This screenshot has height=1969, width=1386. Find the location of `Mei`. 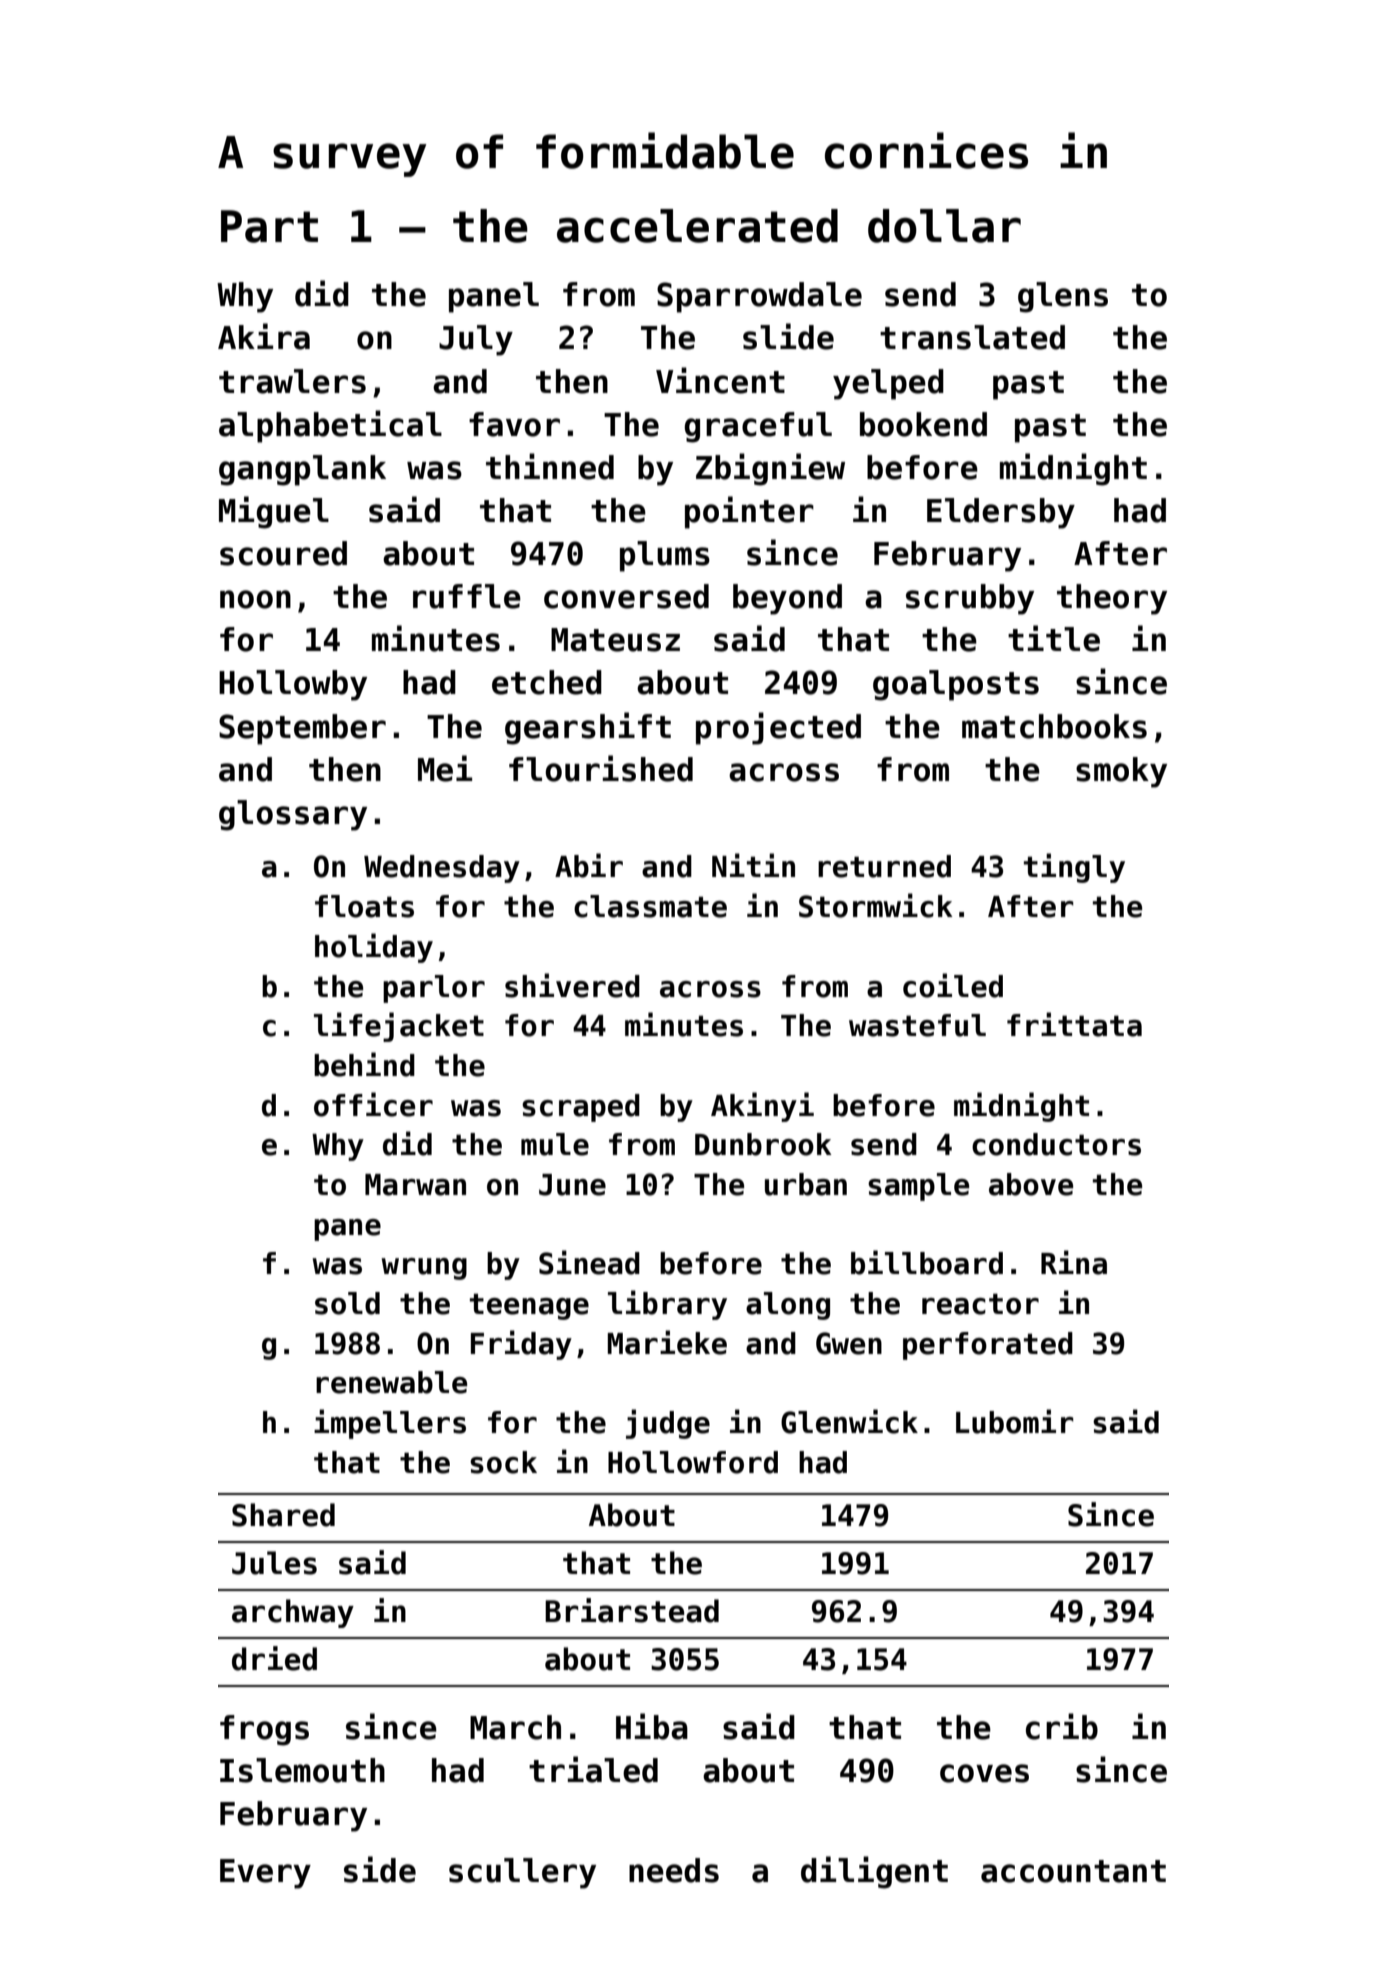

Mei is located at coordinates (445, 768).
